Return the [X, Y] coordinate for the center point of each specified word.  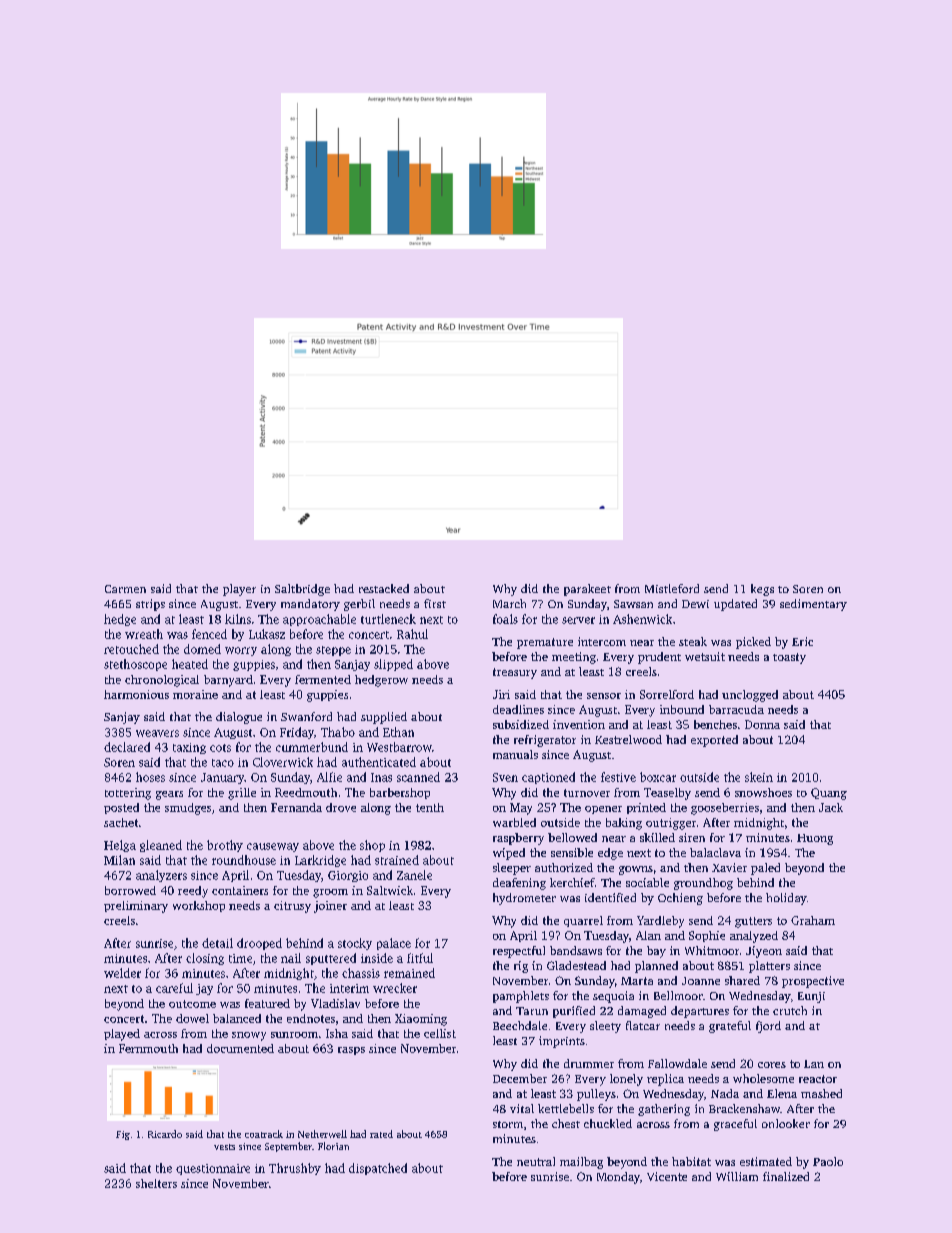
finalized [786, 1176]
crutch [790, 1010]
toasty [789, 658]
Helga [120, 846]
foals [505, 619]
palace [394, 944]
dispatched [378, 1169]
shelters [156, 1183]
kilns [238, 619]
